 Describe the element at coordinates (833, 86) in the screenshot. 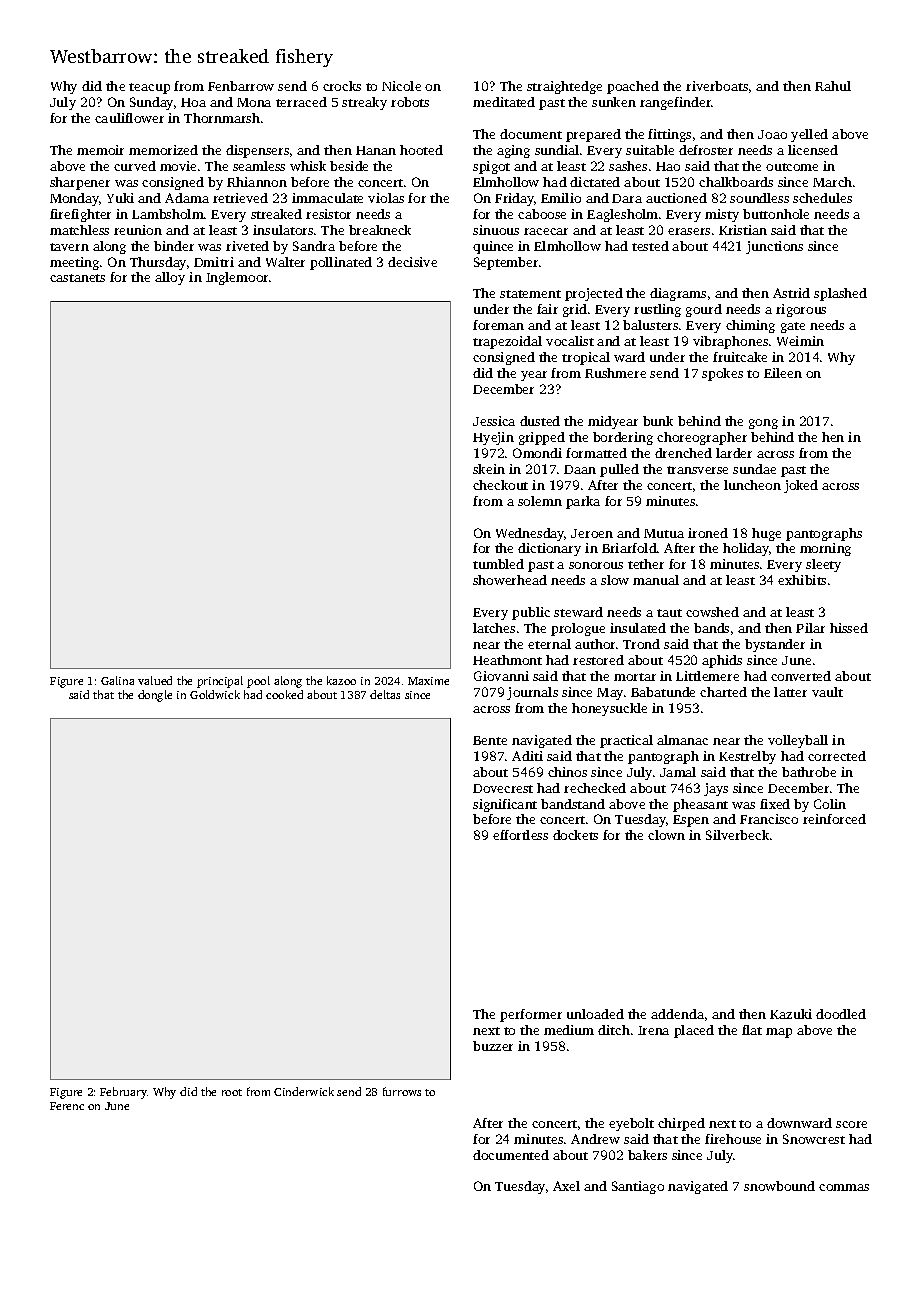

I see `Rahul` at that location.
